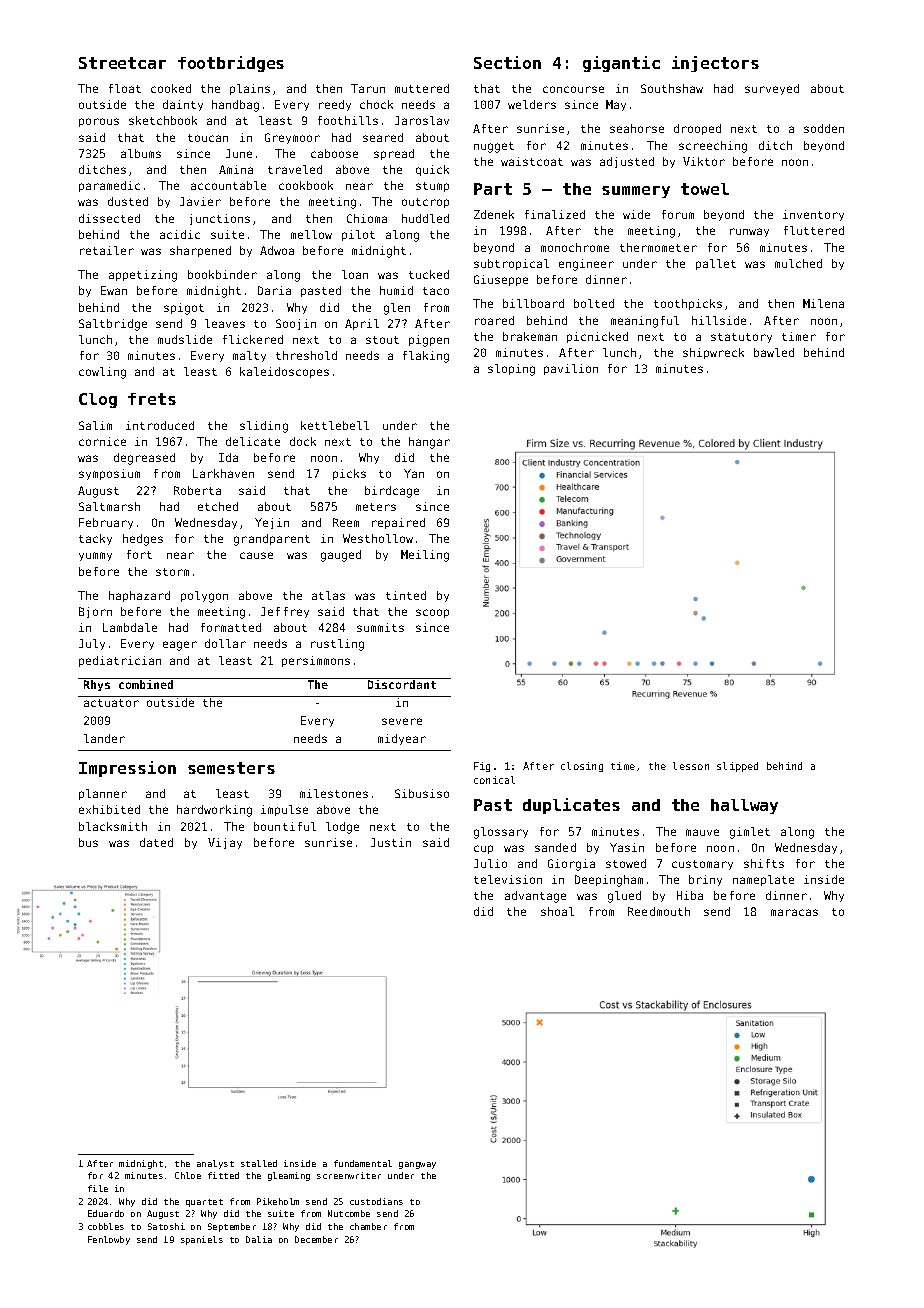 The height and width of the image is (1308, 924). I want to click on custodians, so click(376, 1201).
